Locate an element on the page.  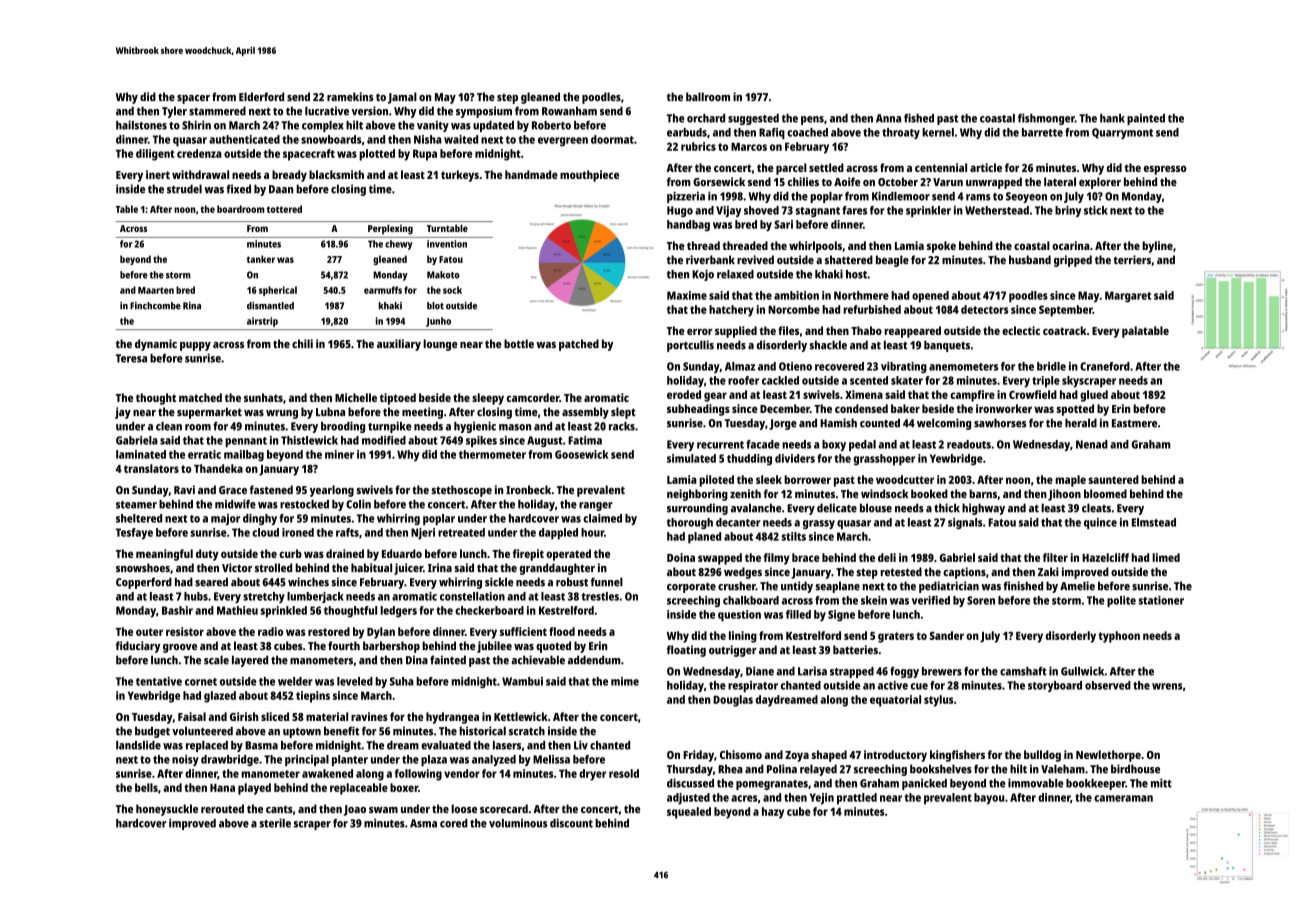
cameraman is located at coordinates (1123, 798).
